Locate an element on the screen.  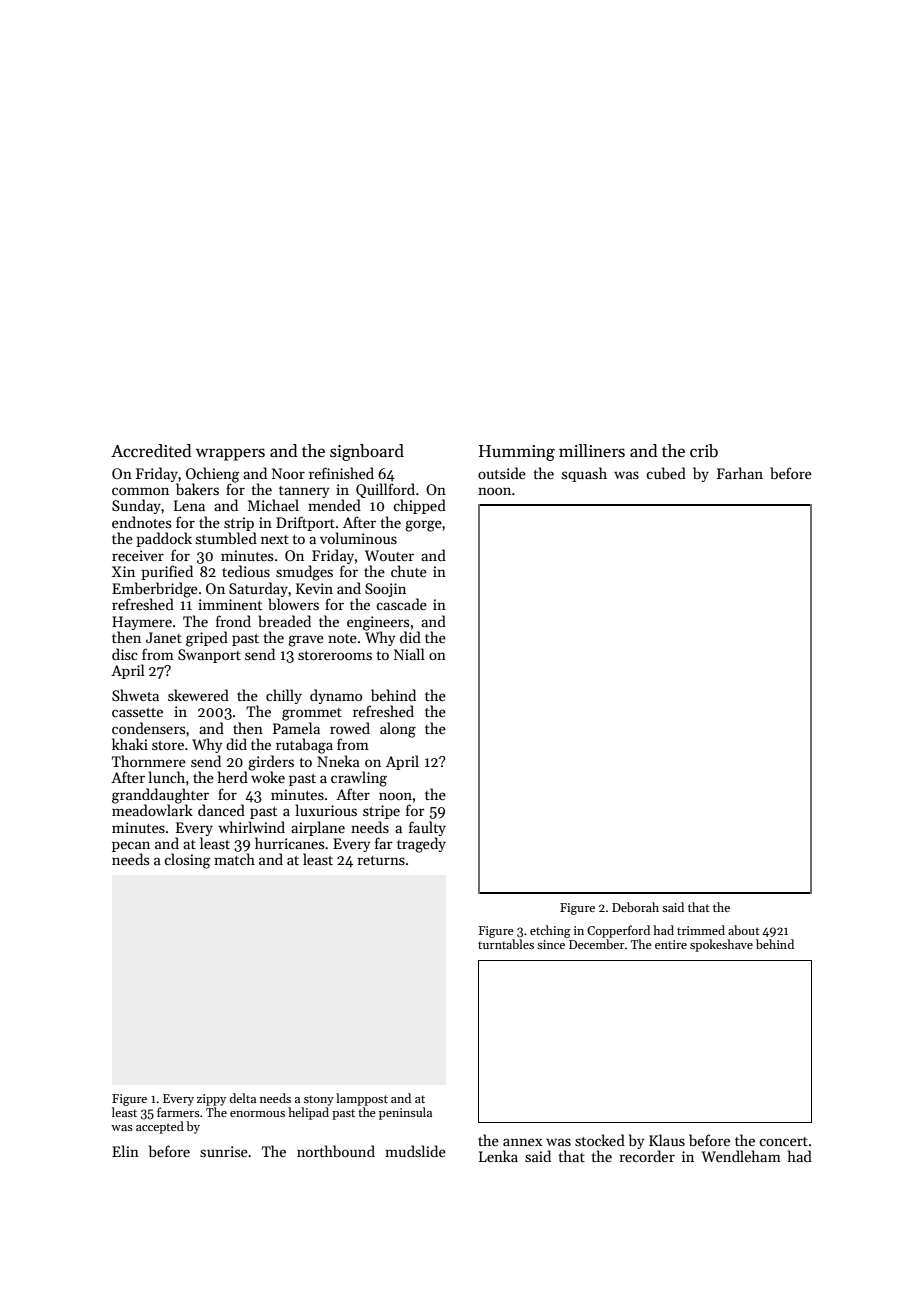
returns is located at coordinates (381, 860).
